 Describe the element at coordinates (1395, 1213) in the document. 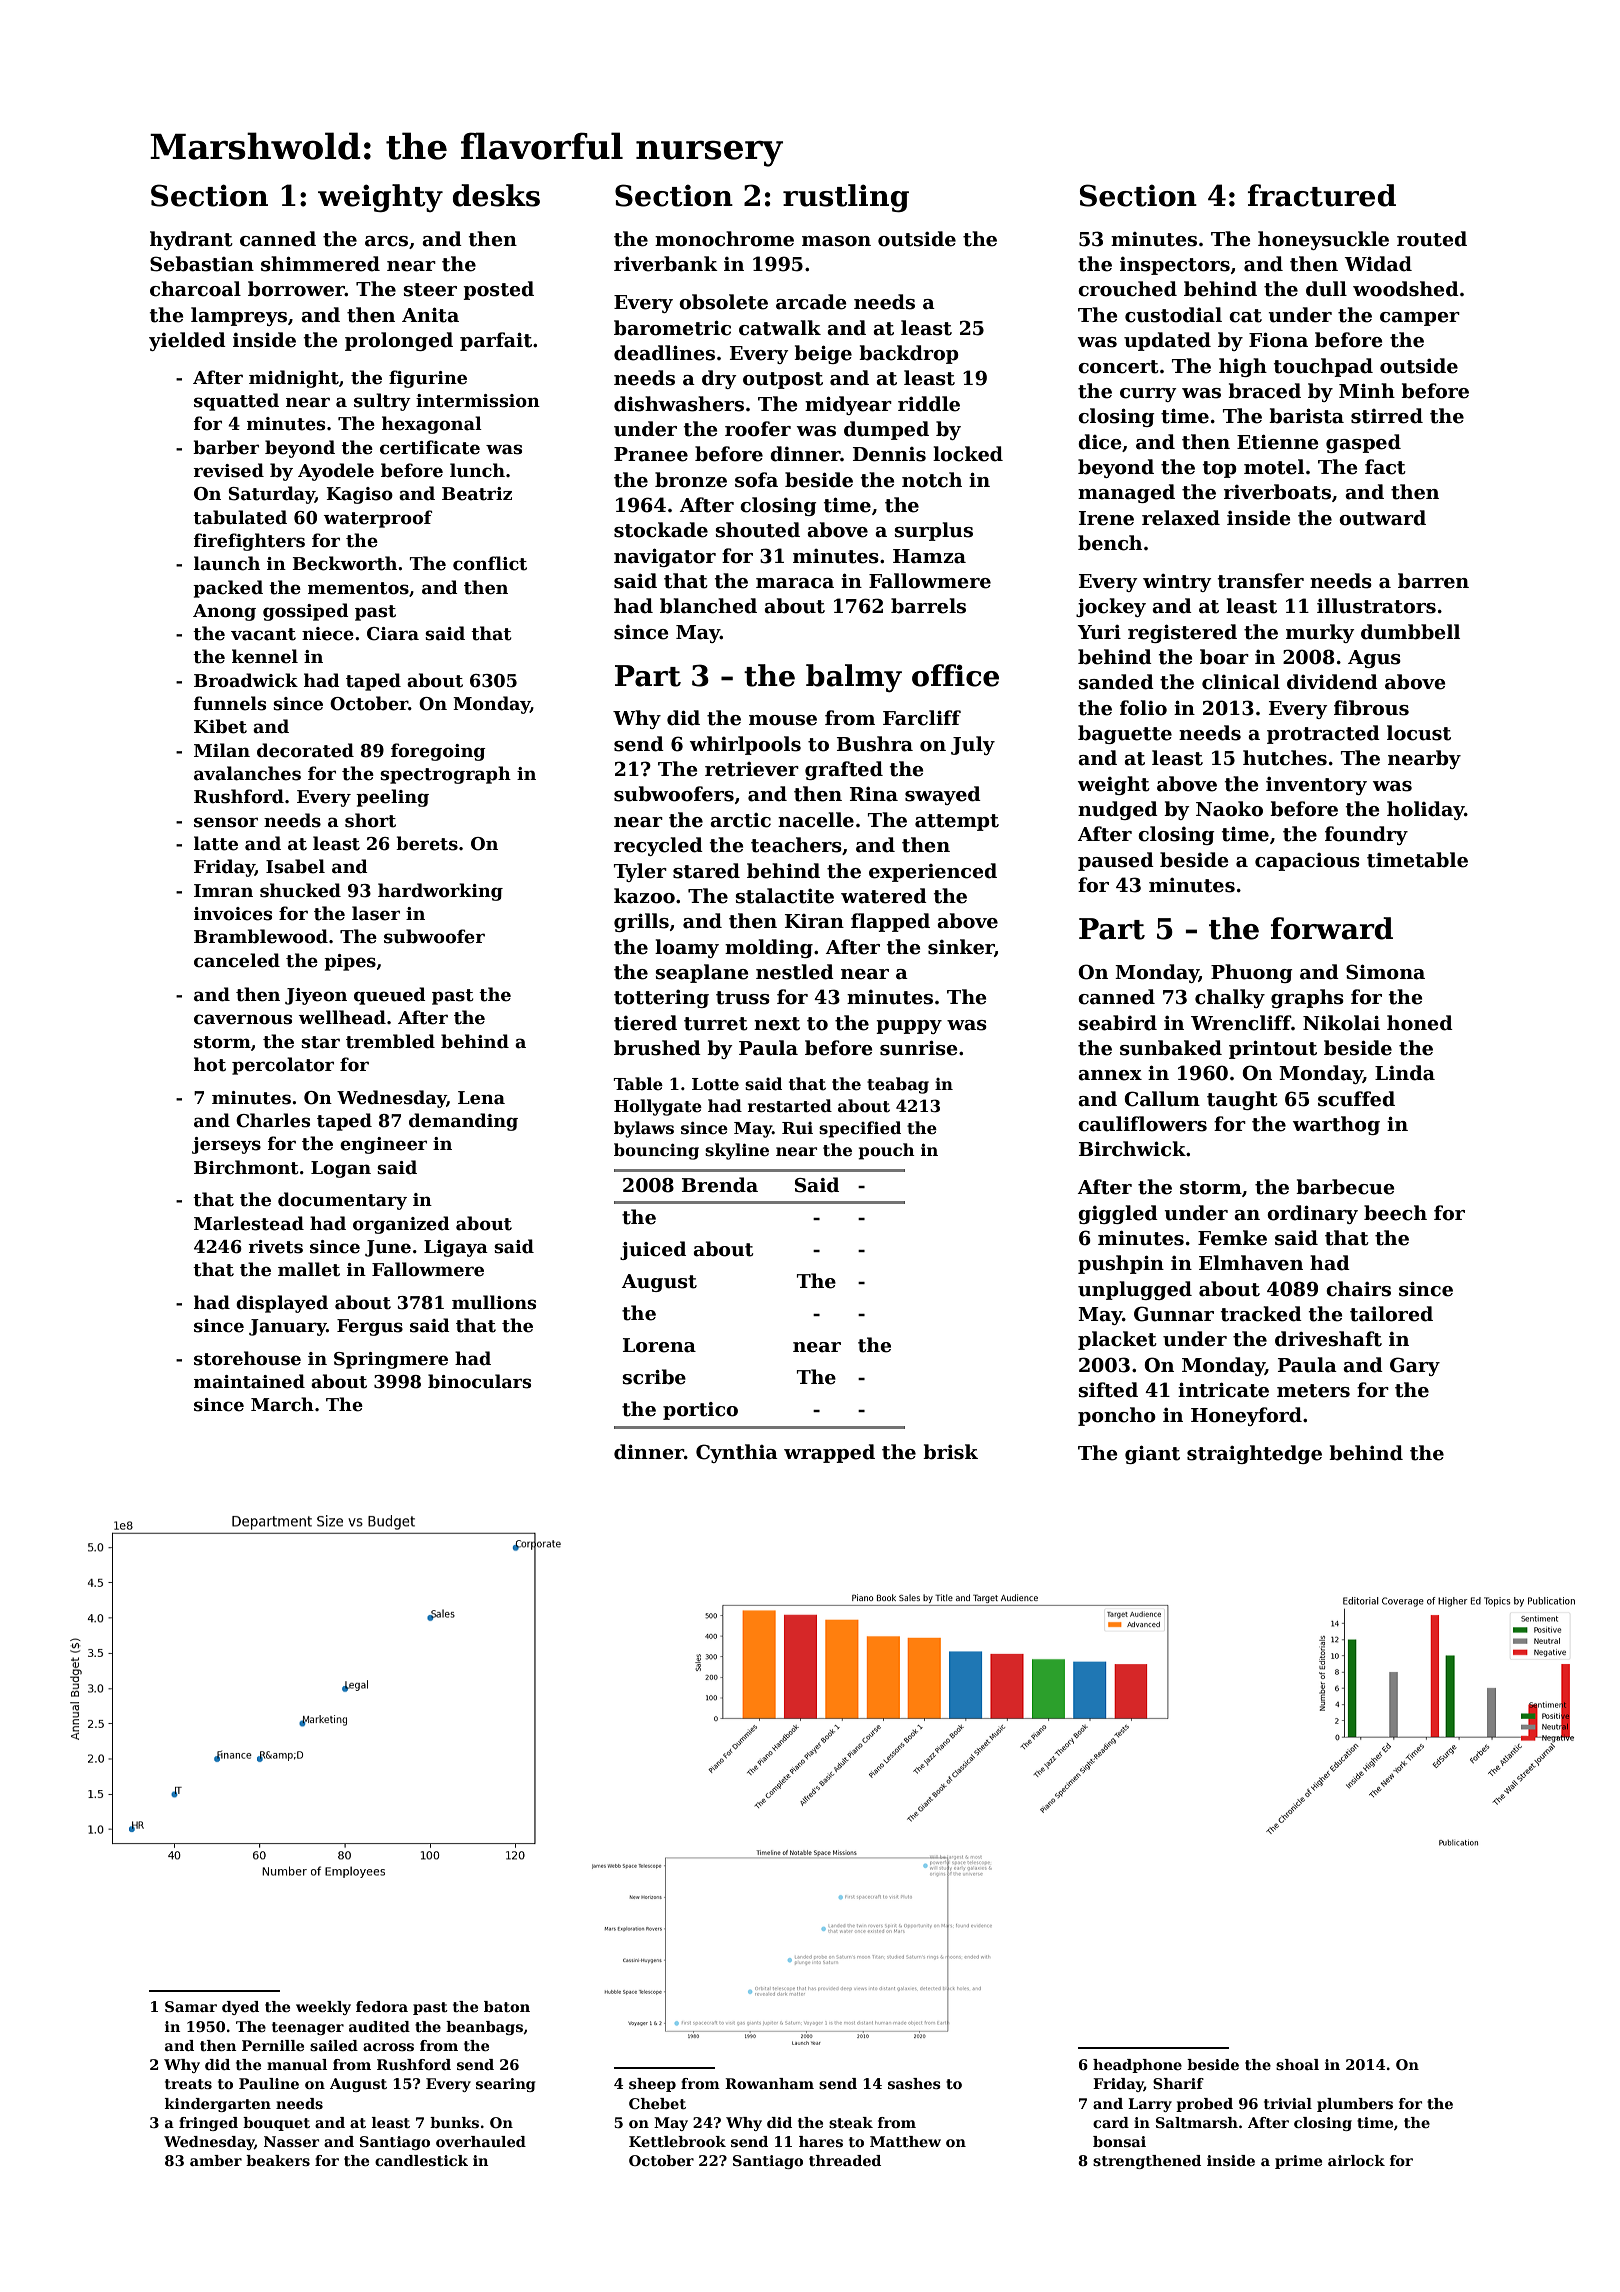

I see `beech` at that location.
